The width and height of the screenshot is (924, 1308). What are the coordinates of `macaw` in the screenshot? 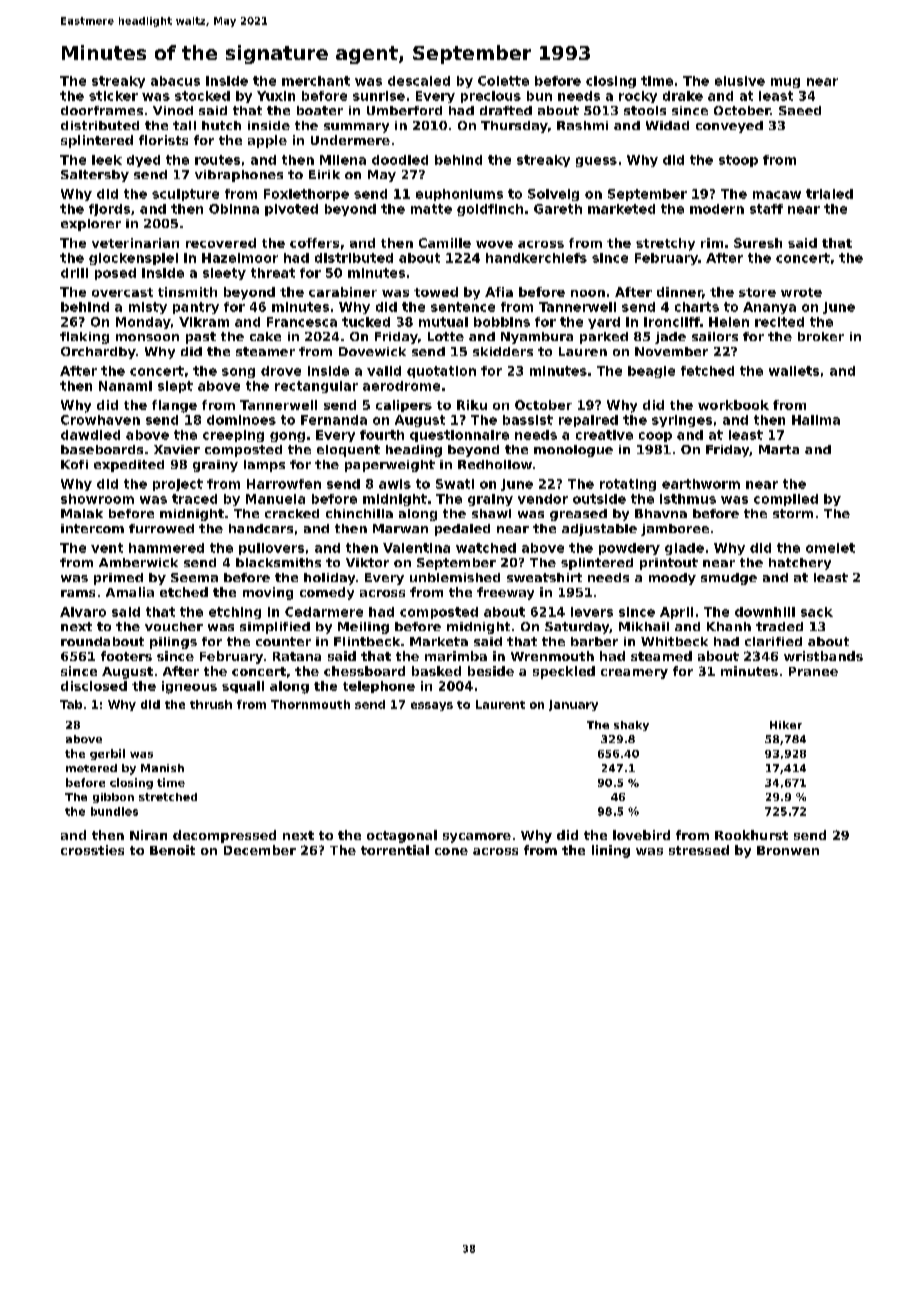 It's located at (777, 195).
